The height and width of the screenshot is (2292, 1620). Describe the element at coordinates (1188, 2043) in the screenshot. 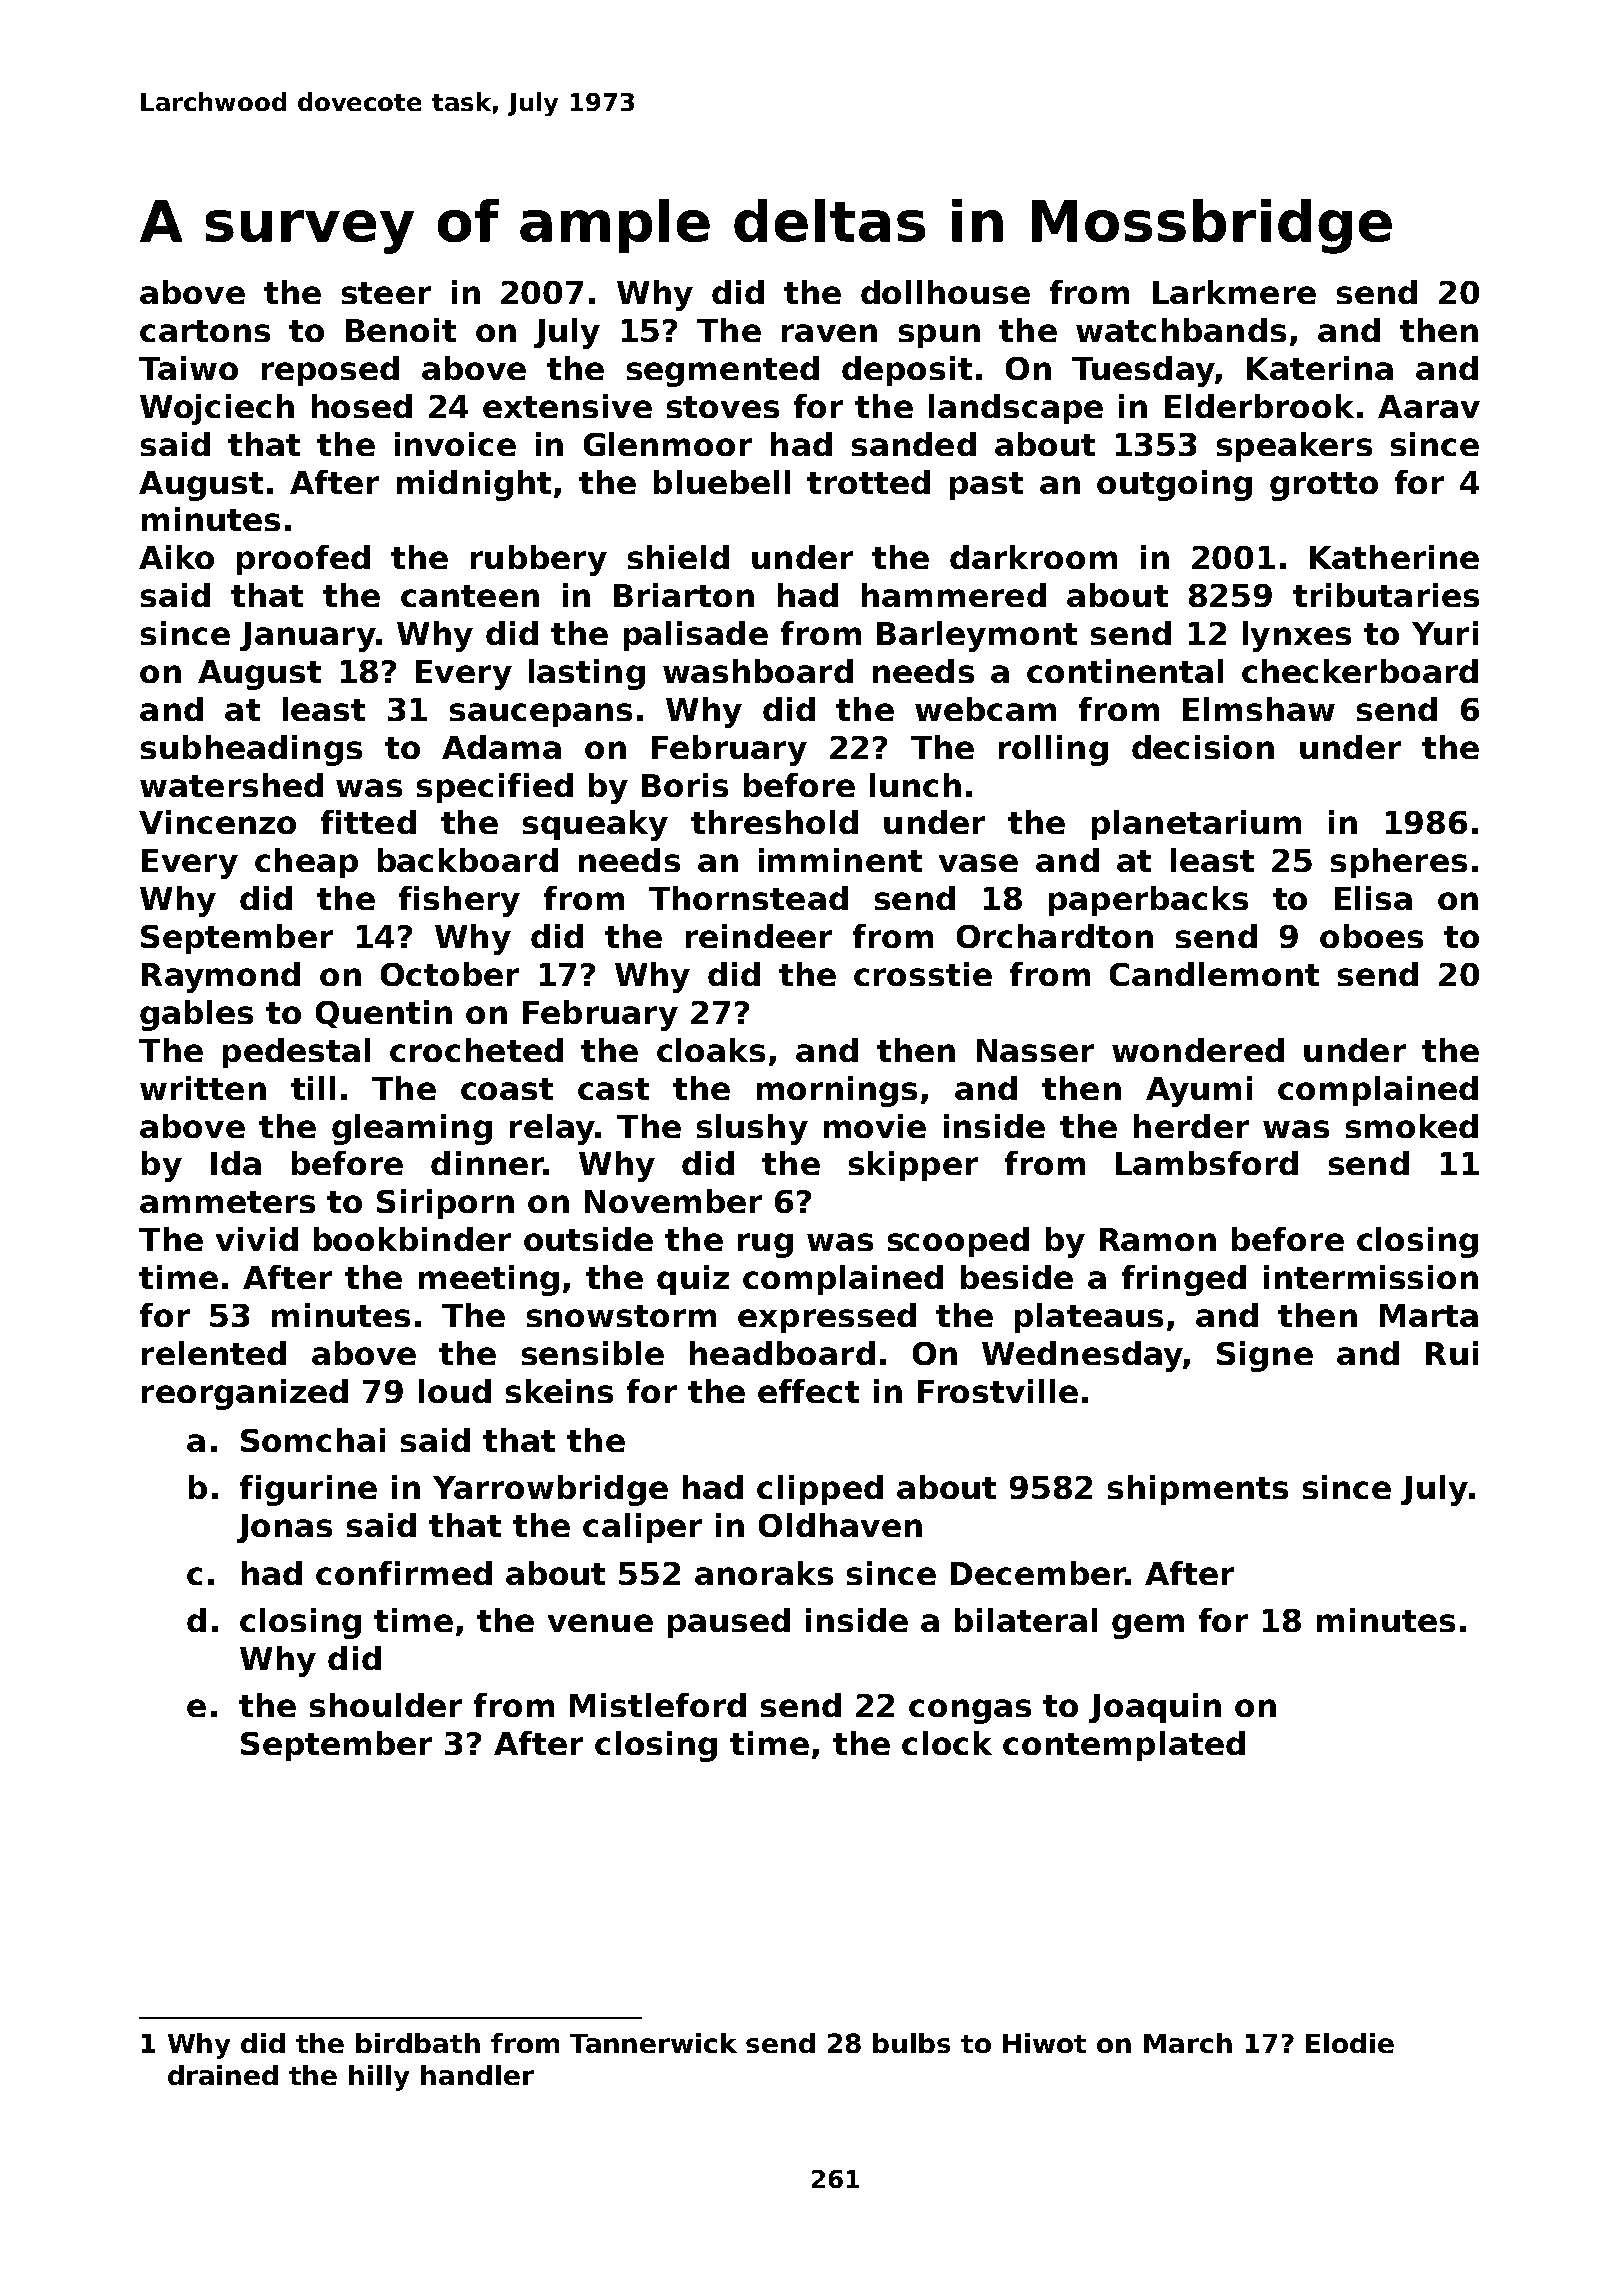

I see `March` at that location.
